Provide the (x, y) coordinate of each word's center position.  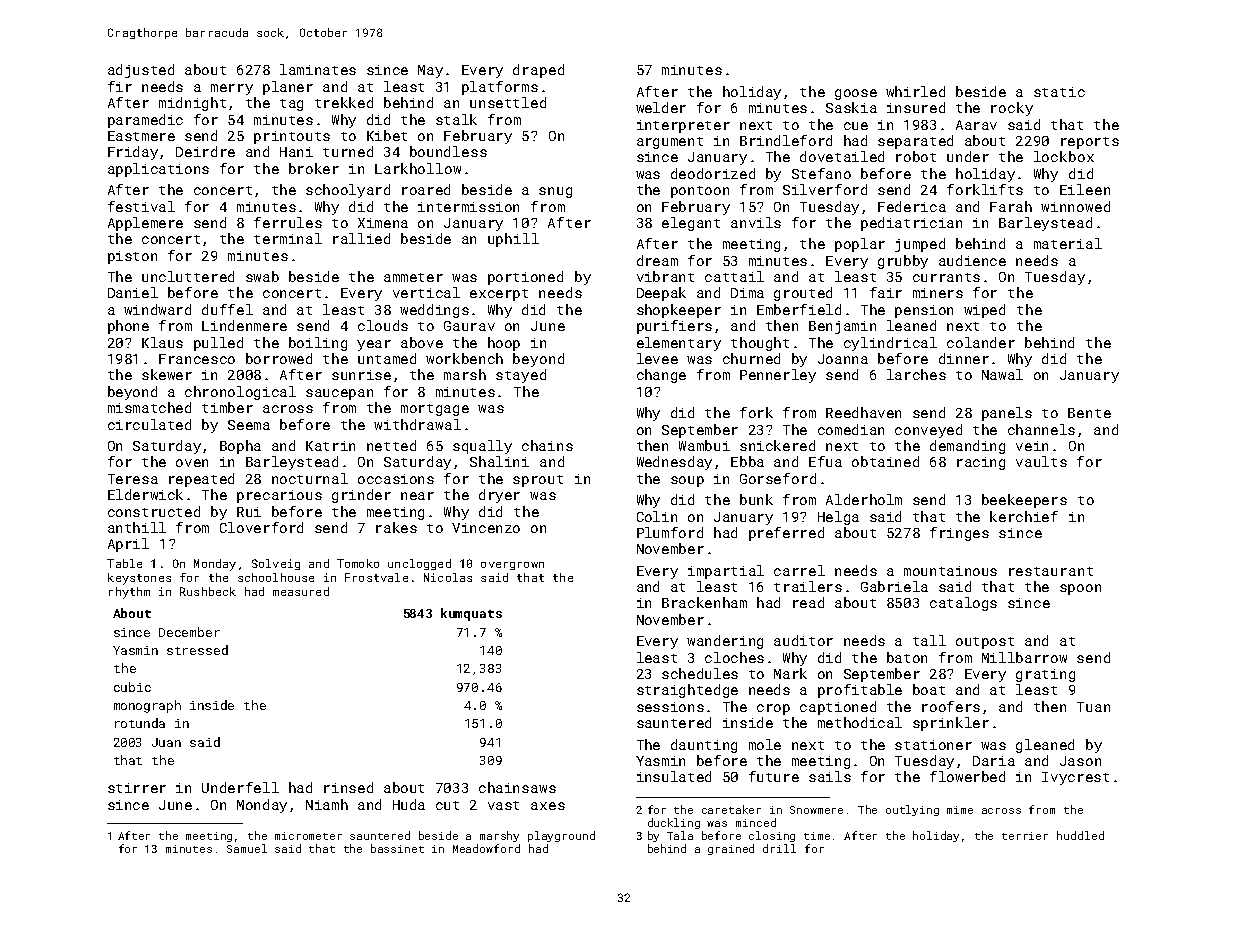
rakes (396, 527)
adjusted (141, 71)
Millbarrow (1024, 657)
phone (128, 327)
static (1059, 92)
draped (538, 71)
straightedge (687, 691)
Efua (825, 461)
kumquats (471, 614)
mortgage (435, 410)
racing (981, 463)
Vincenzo (486, 528)
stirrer (137, 788)
